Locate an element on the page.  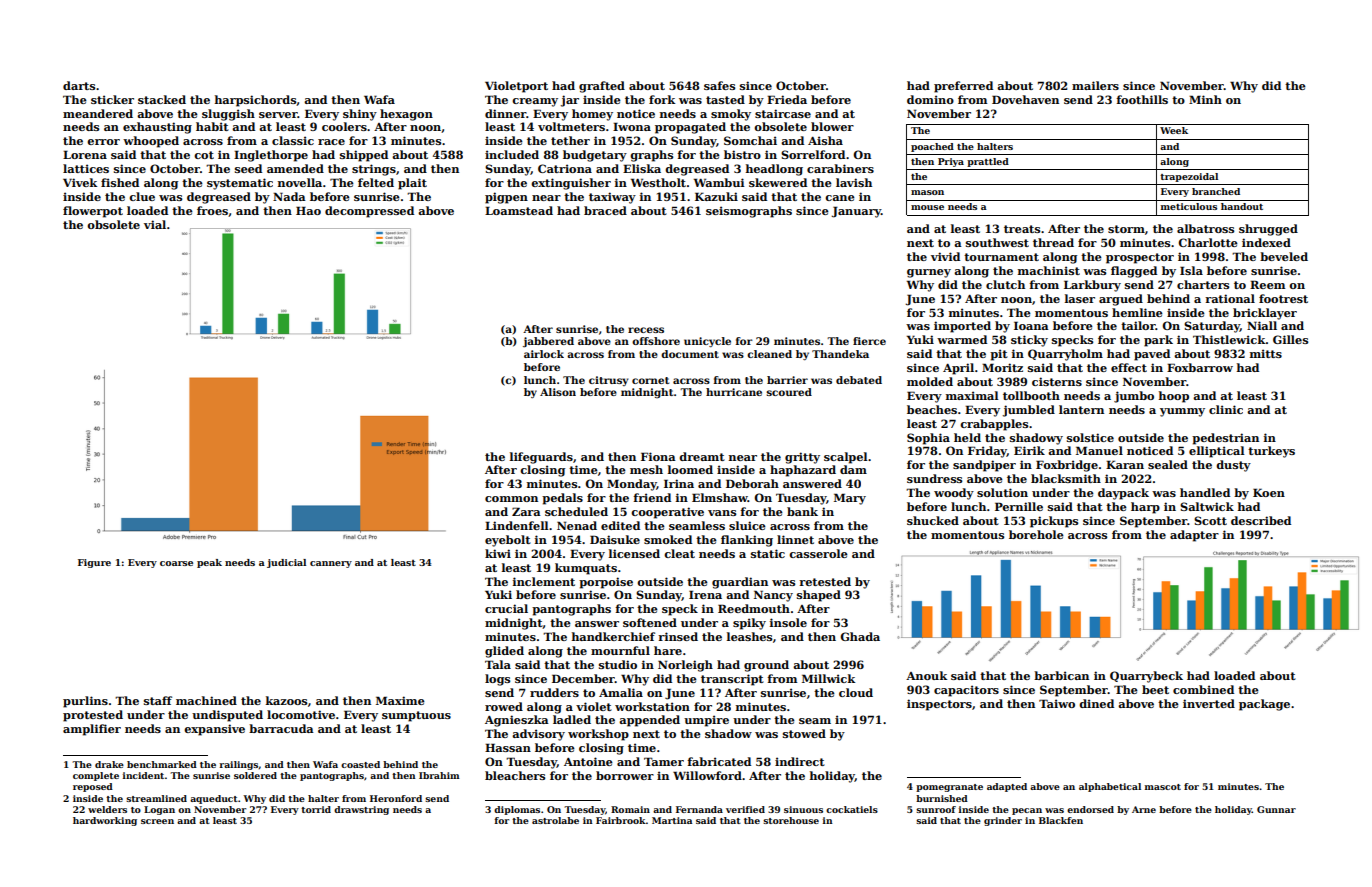
stacked is located at coordinates (162, 99).
